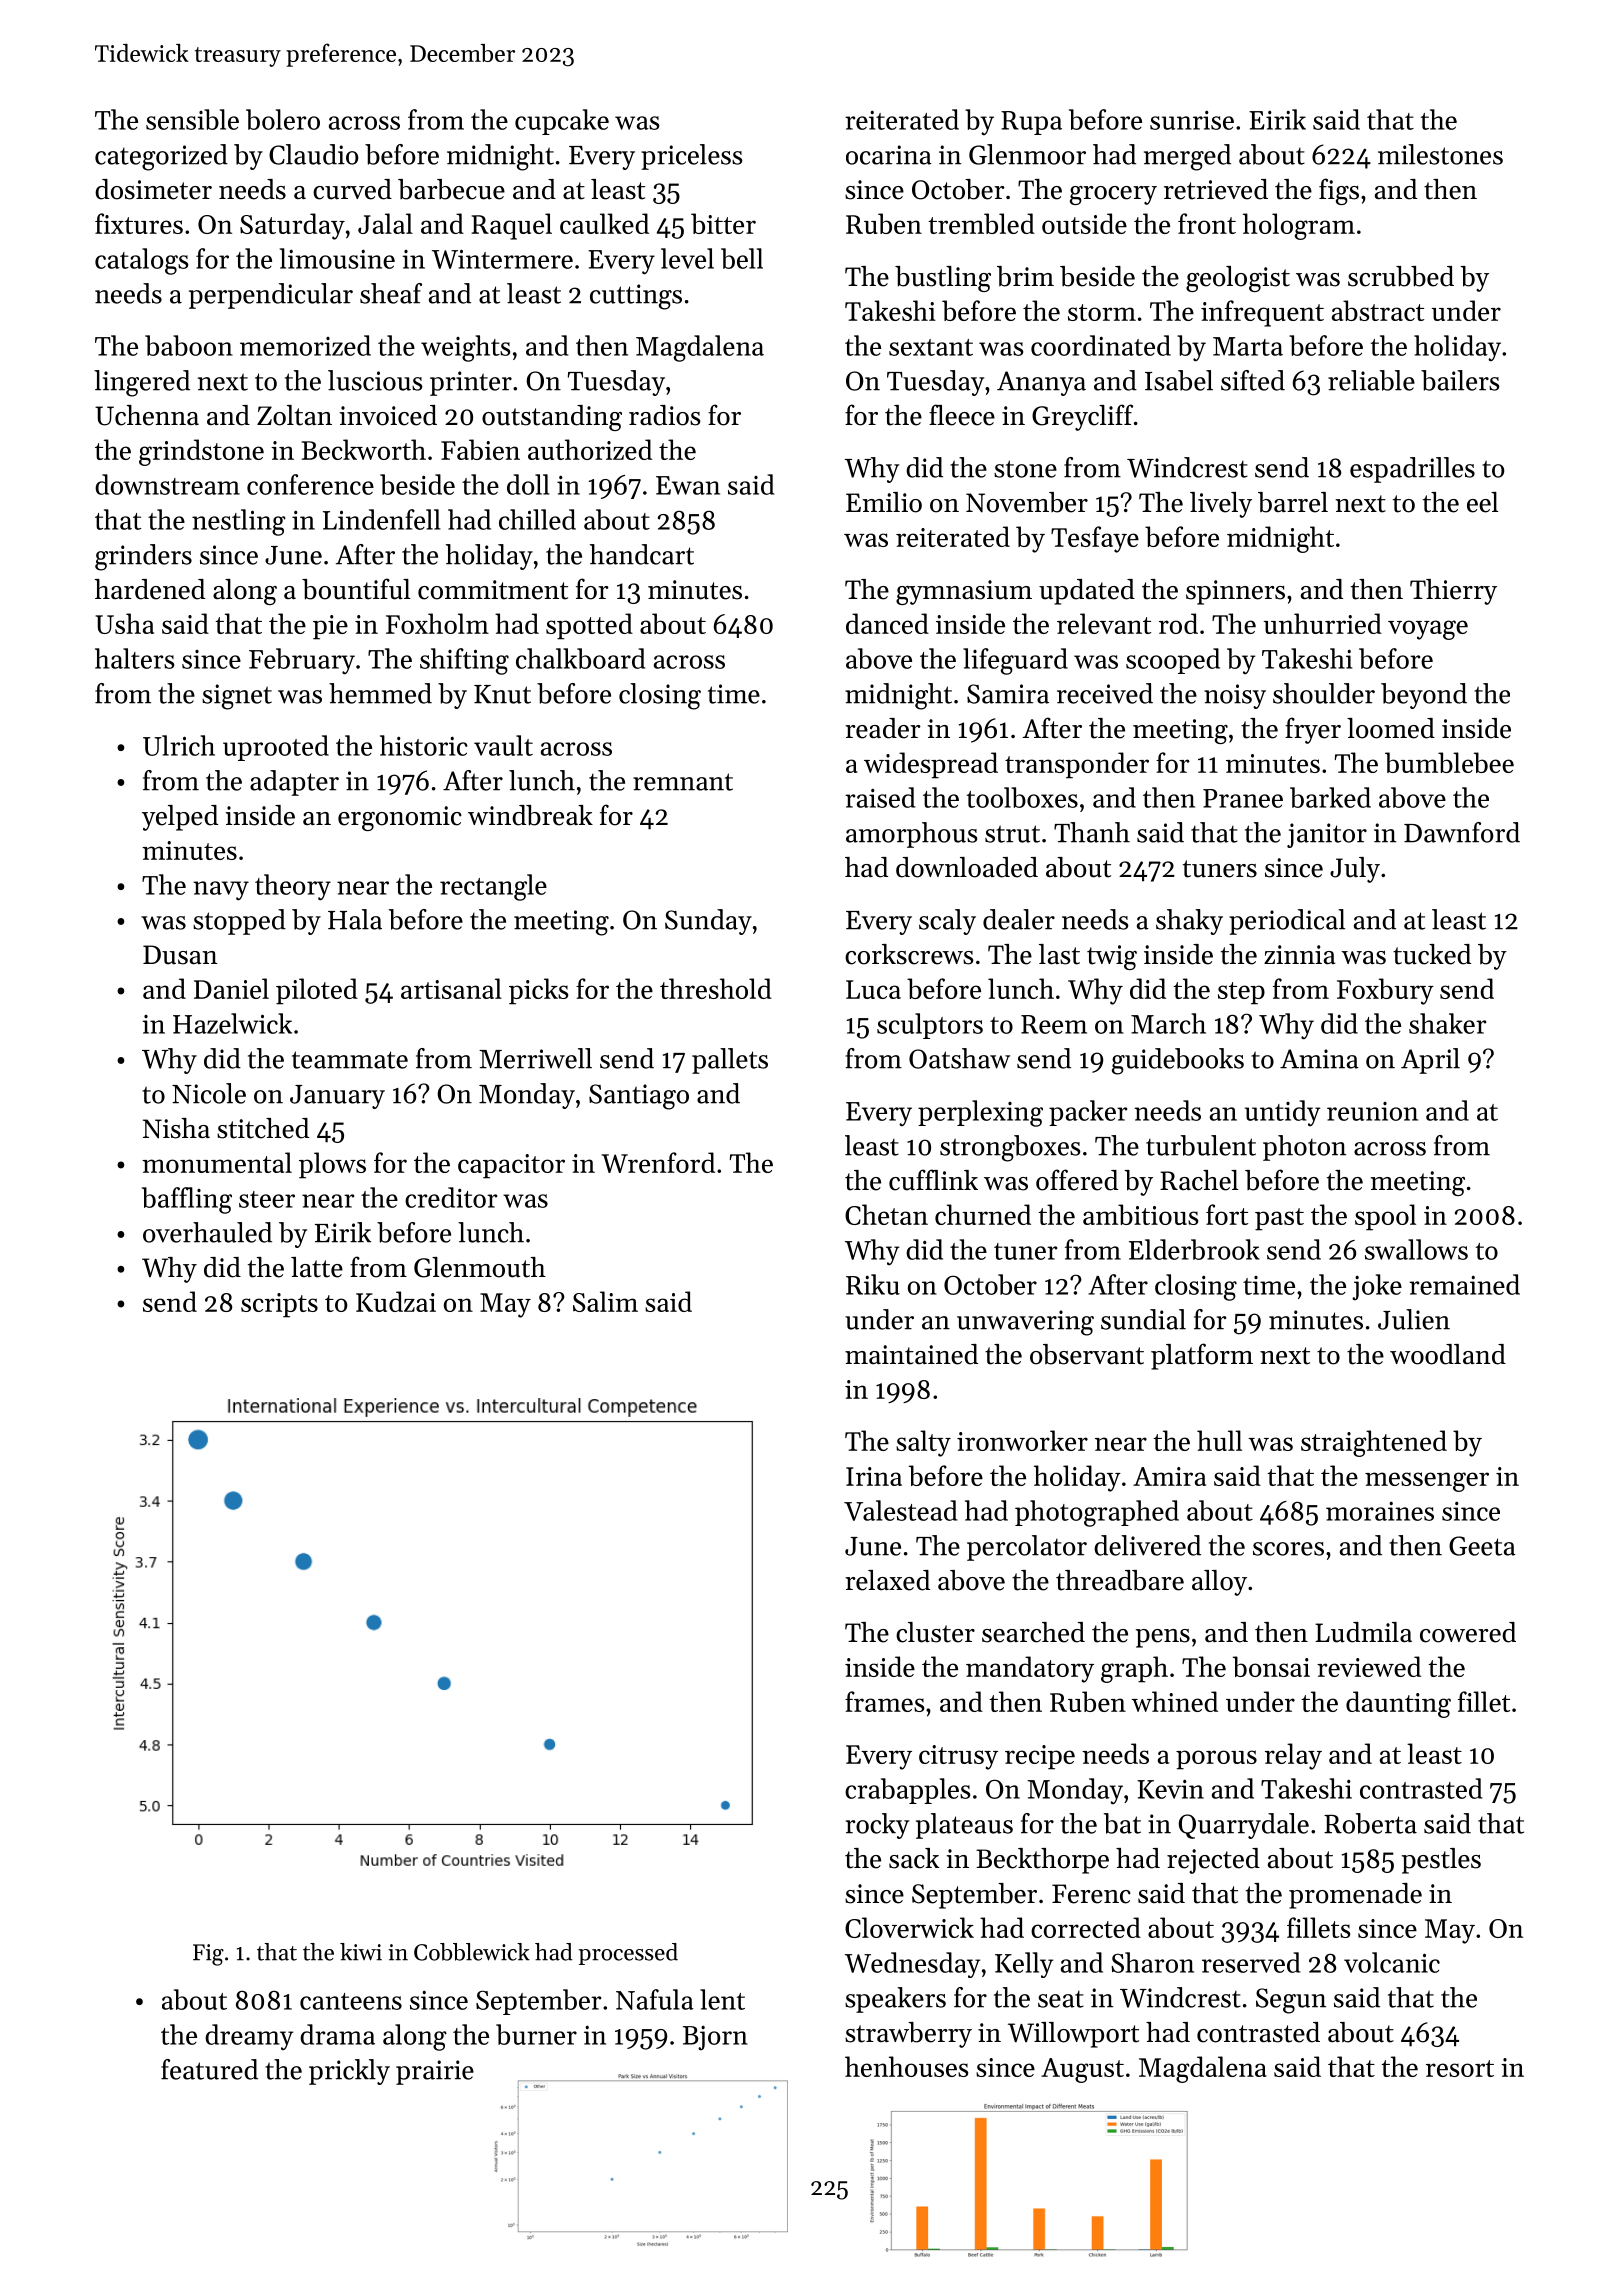  I want to click on steer, so click(267, 1199).
